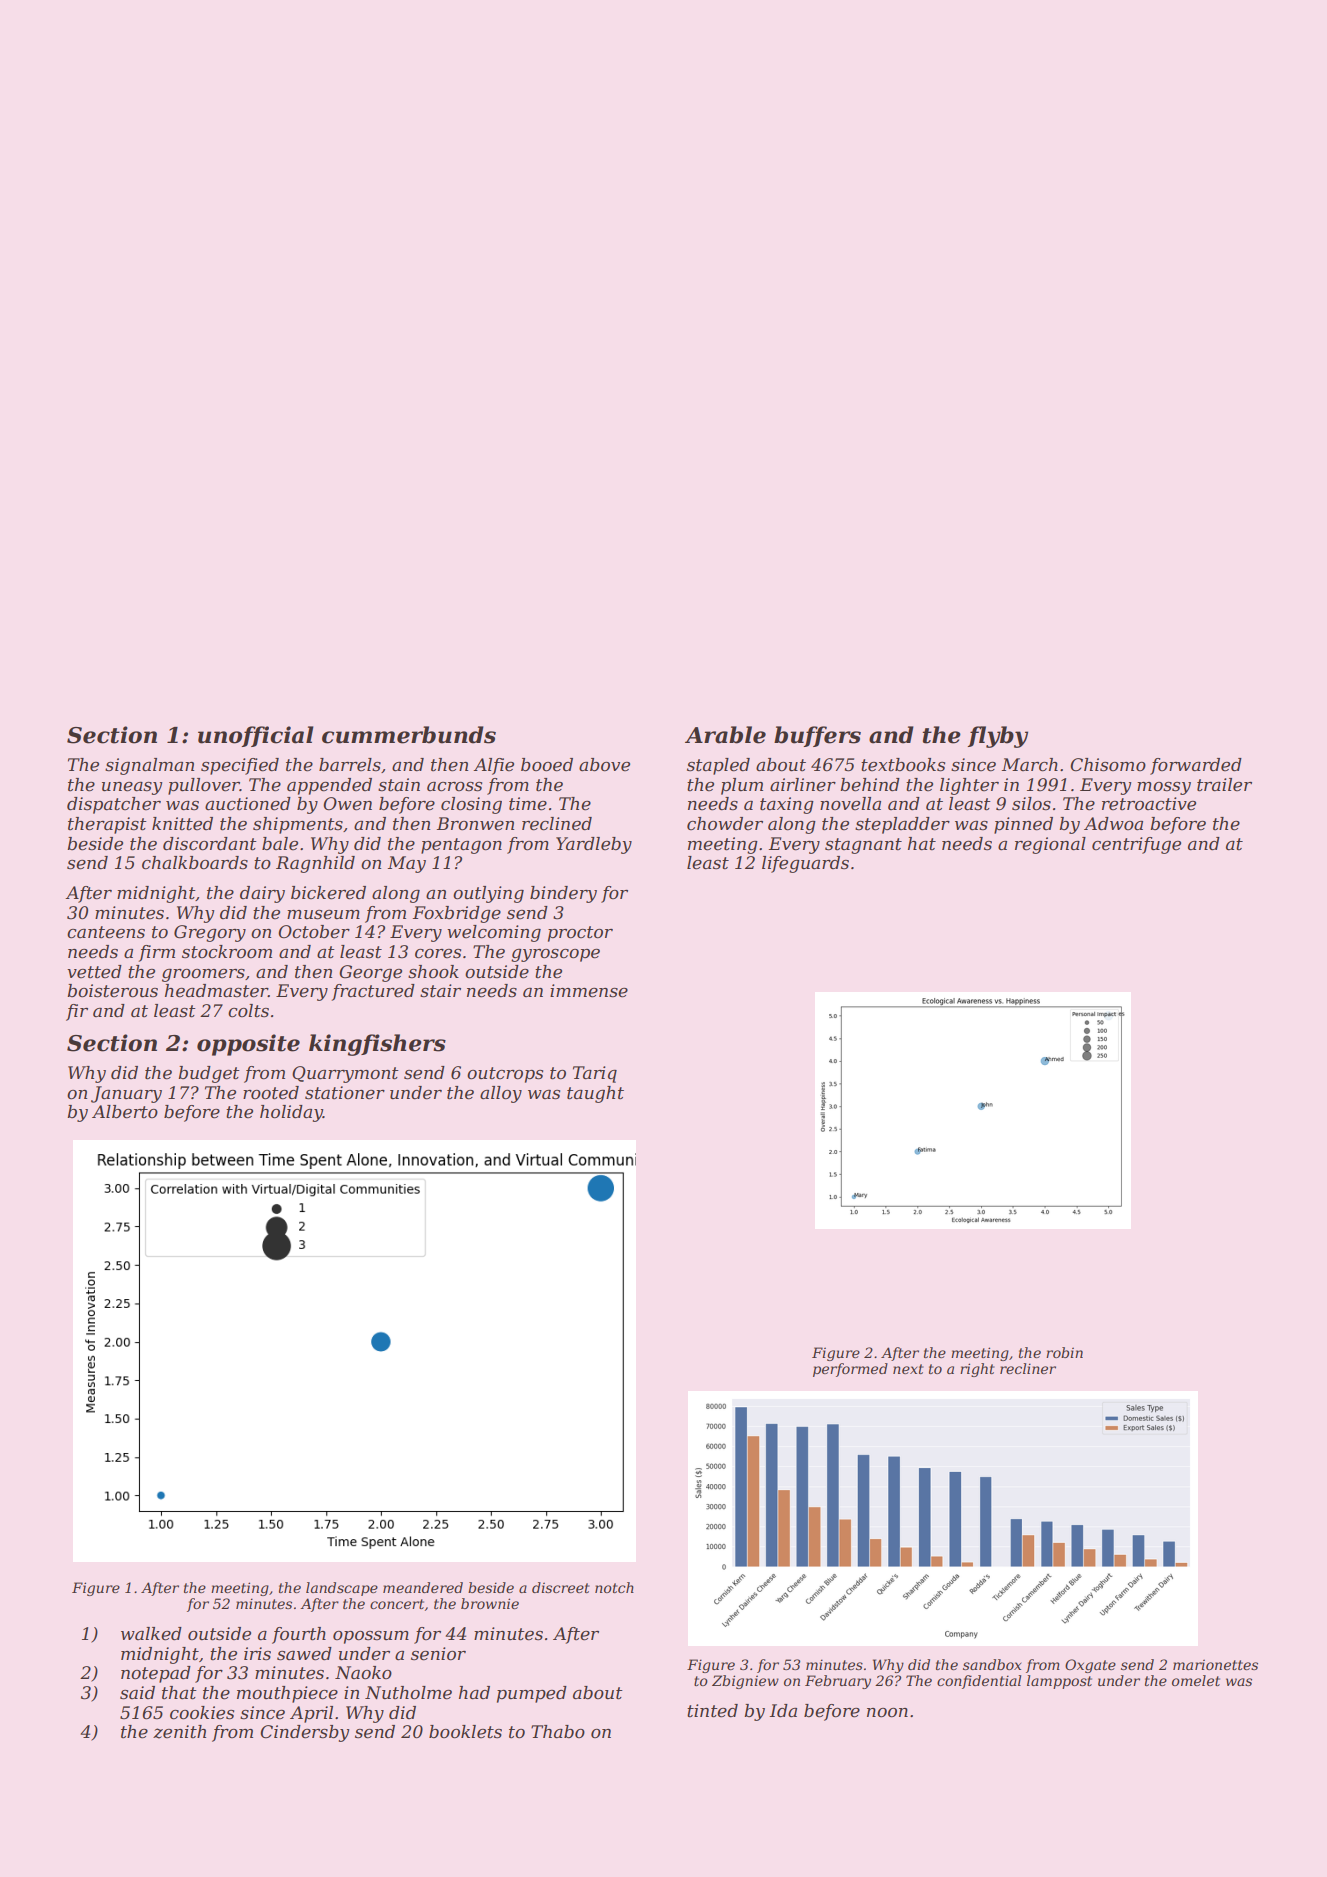  What do you see at coordinates (1028, 1368) in the document?
I see `recliner` at bounding box center [1028, 1368].
